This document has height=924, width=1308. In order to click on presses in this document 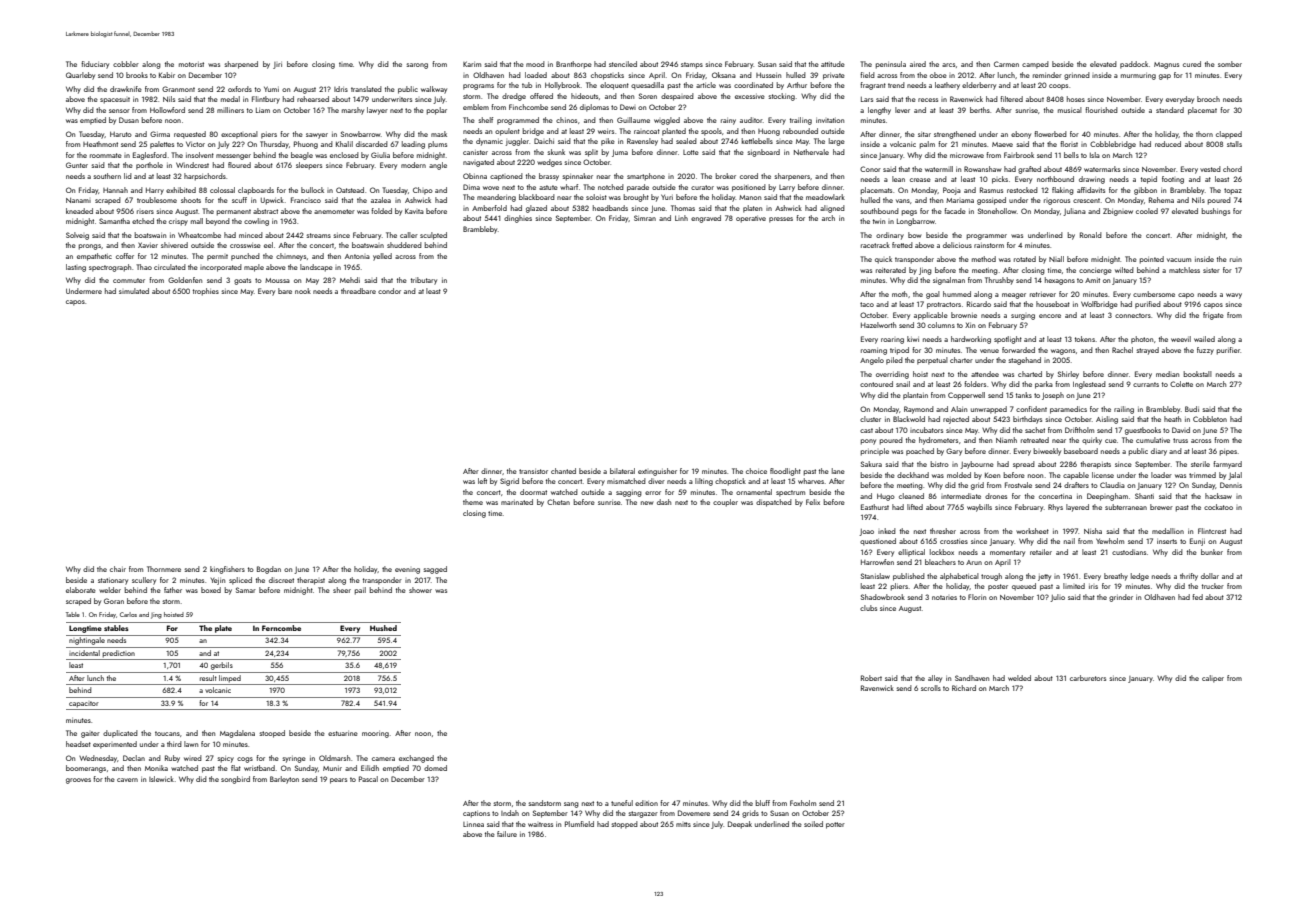, I will do `click(781, 220)`.
